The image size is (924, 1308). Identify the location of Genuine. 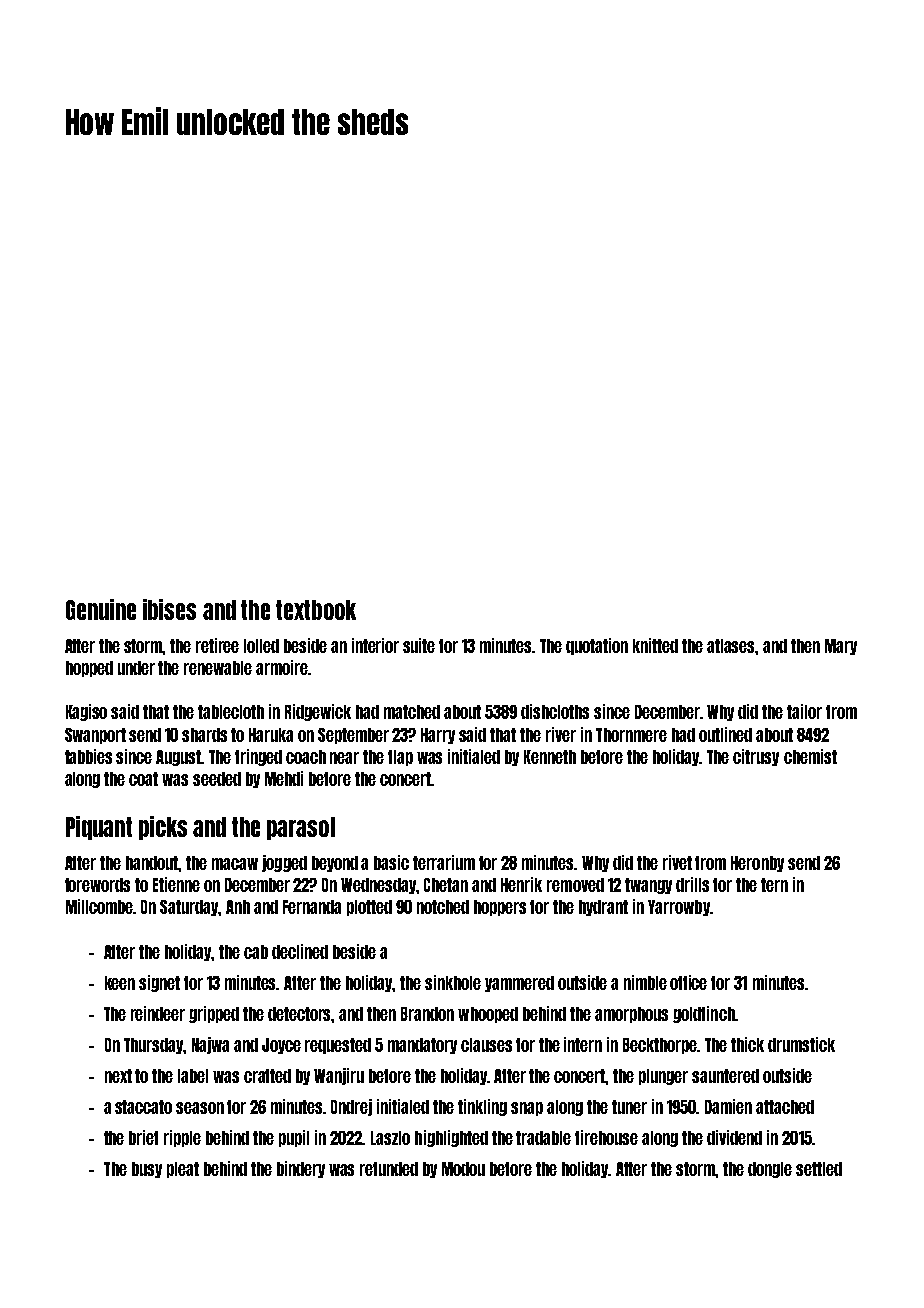
(101, 609).
